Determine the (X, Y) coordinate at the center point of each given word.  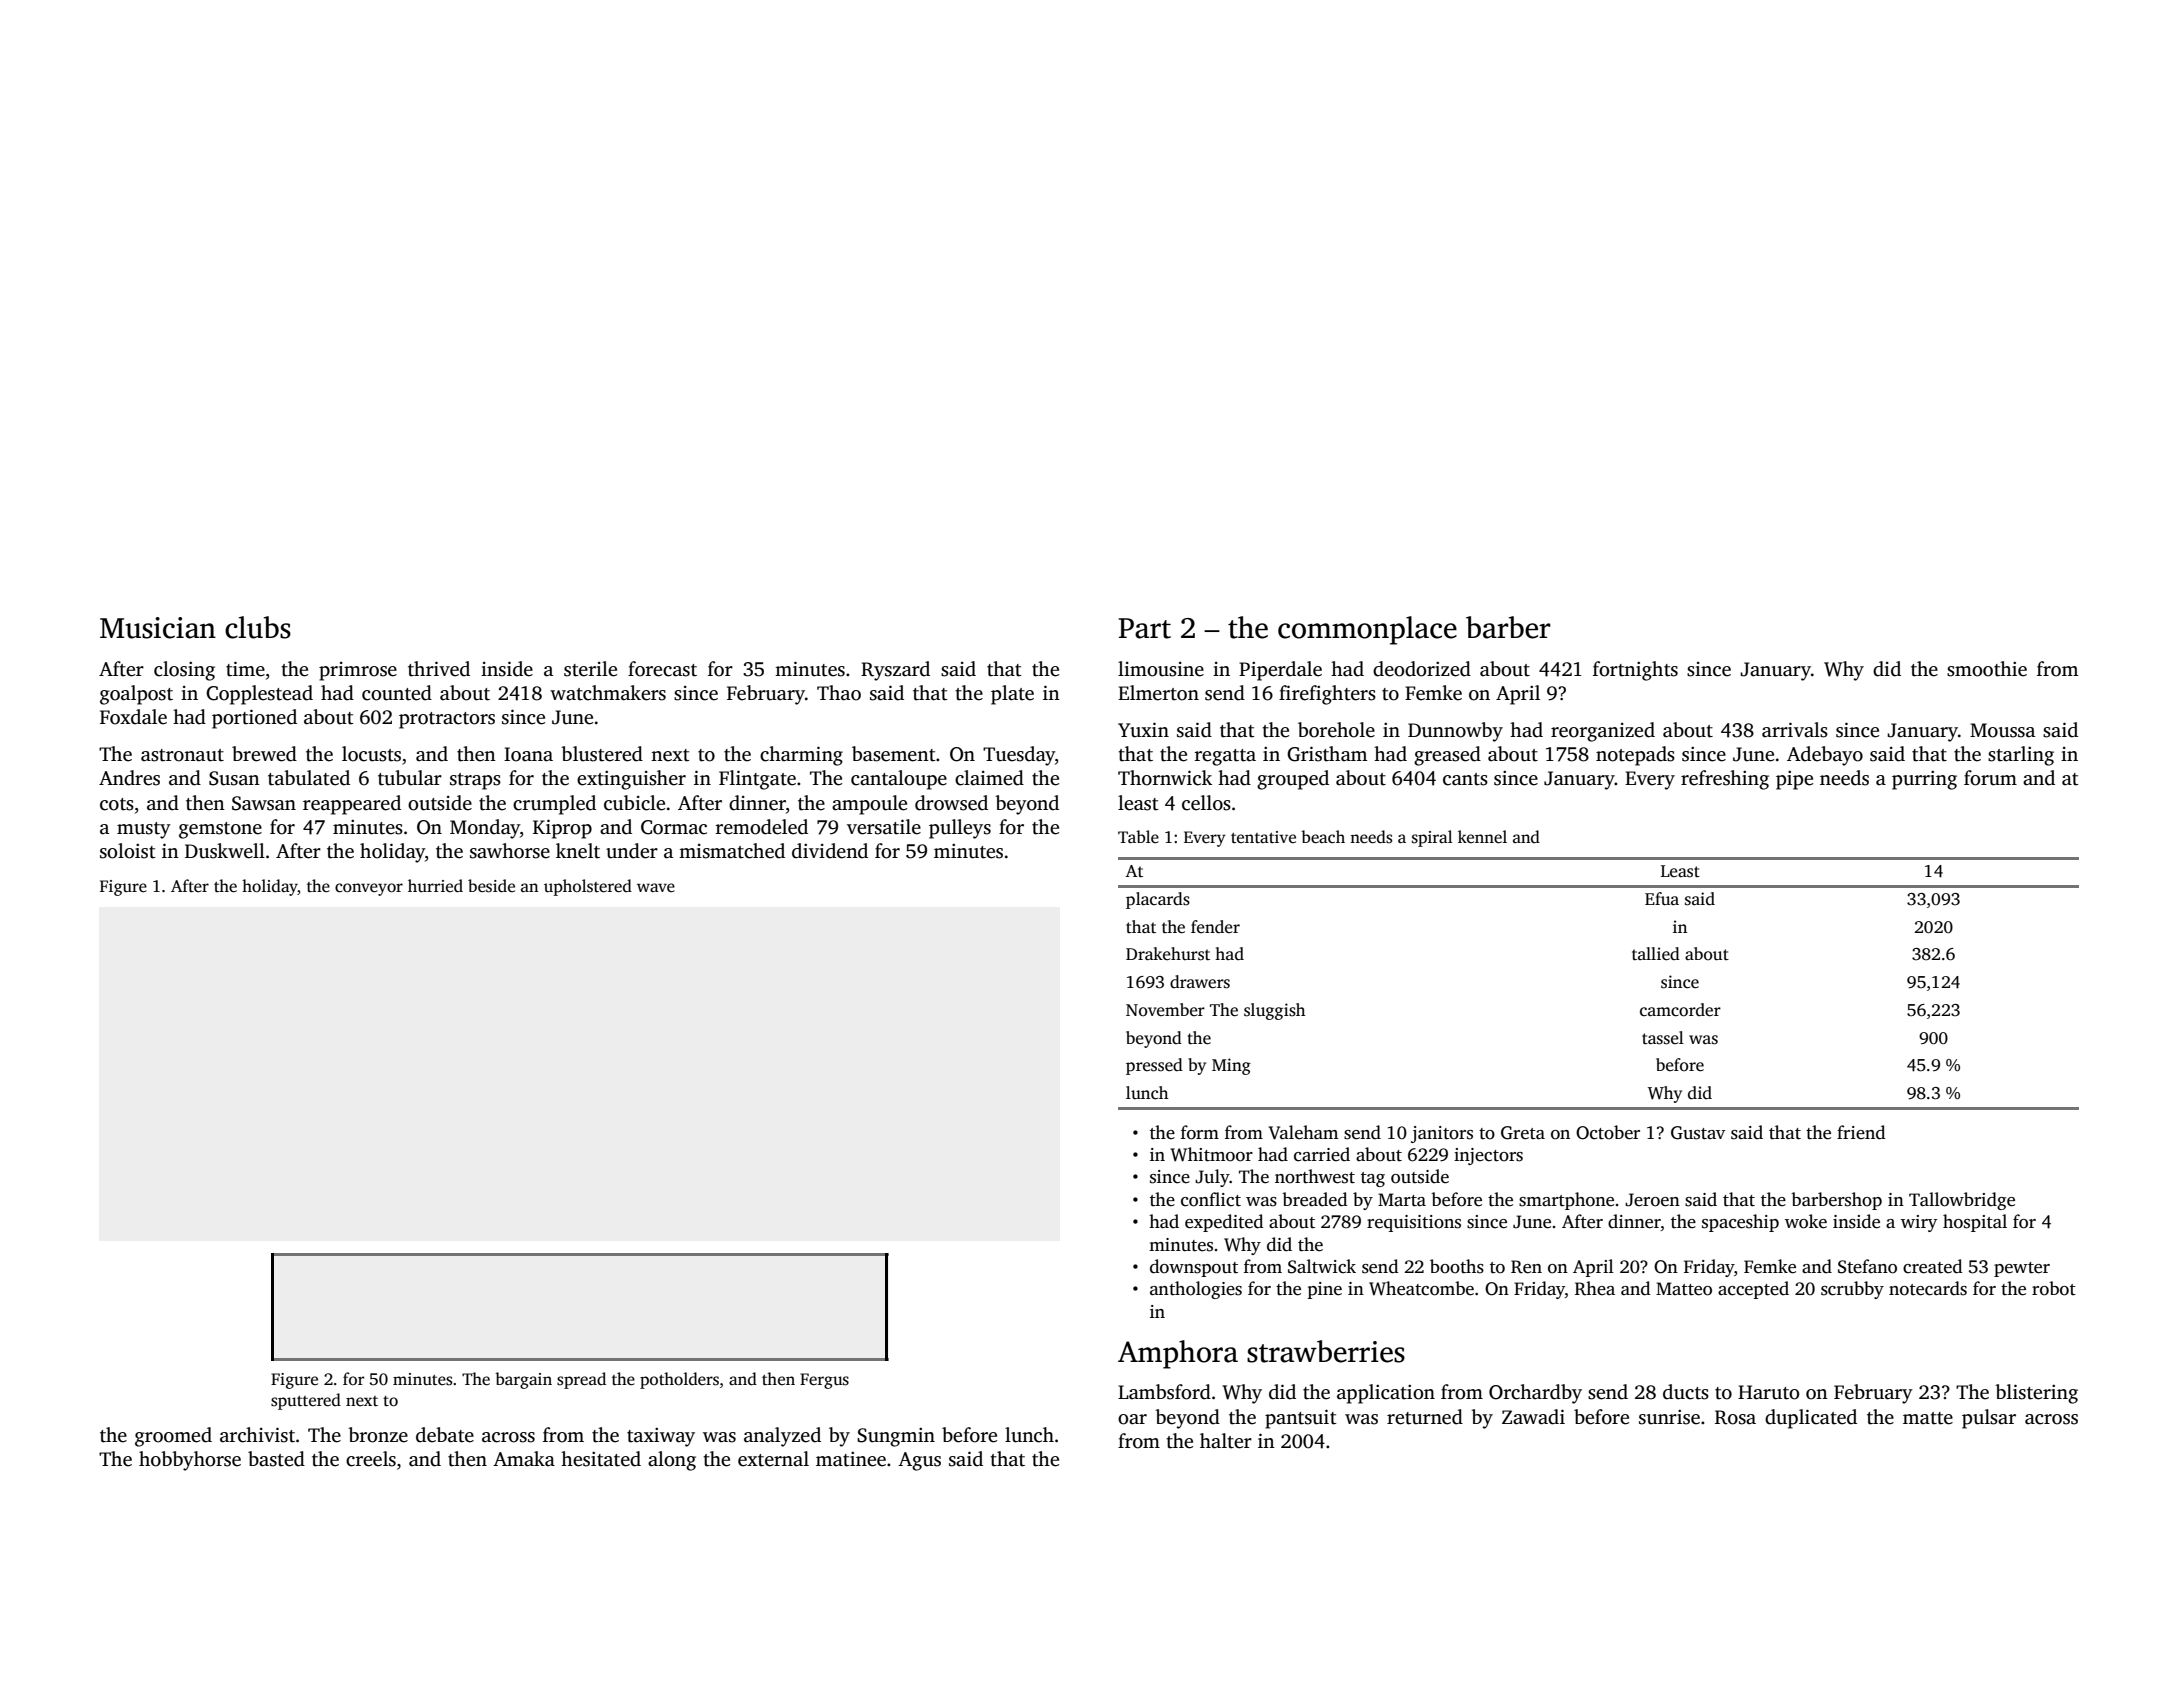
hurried (435, 886)
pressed (1154, 1066)
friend (1861, 1132)
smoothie (1987, 669)
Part (1145, 628)
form (1200, 1132)
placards (1158, 900)
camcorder (1680, 1010)
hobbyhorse (190, 1461)
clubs (258, 627)
